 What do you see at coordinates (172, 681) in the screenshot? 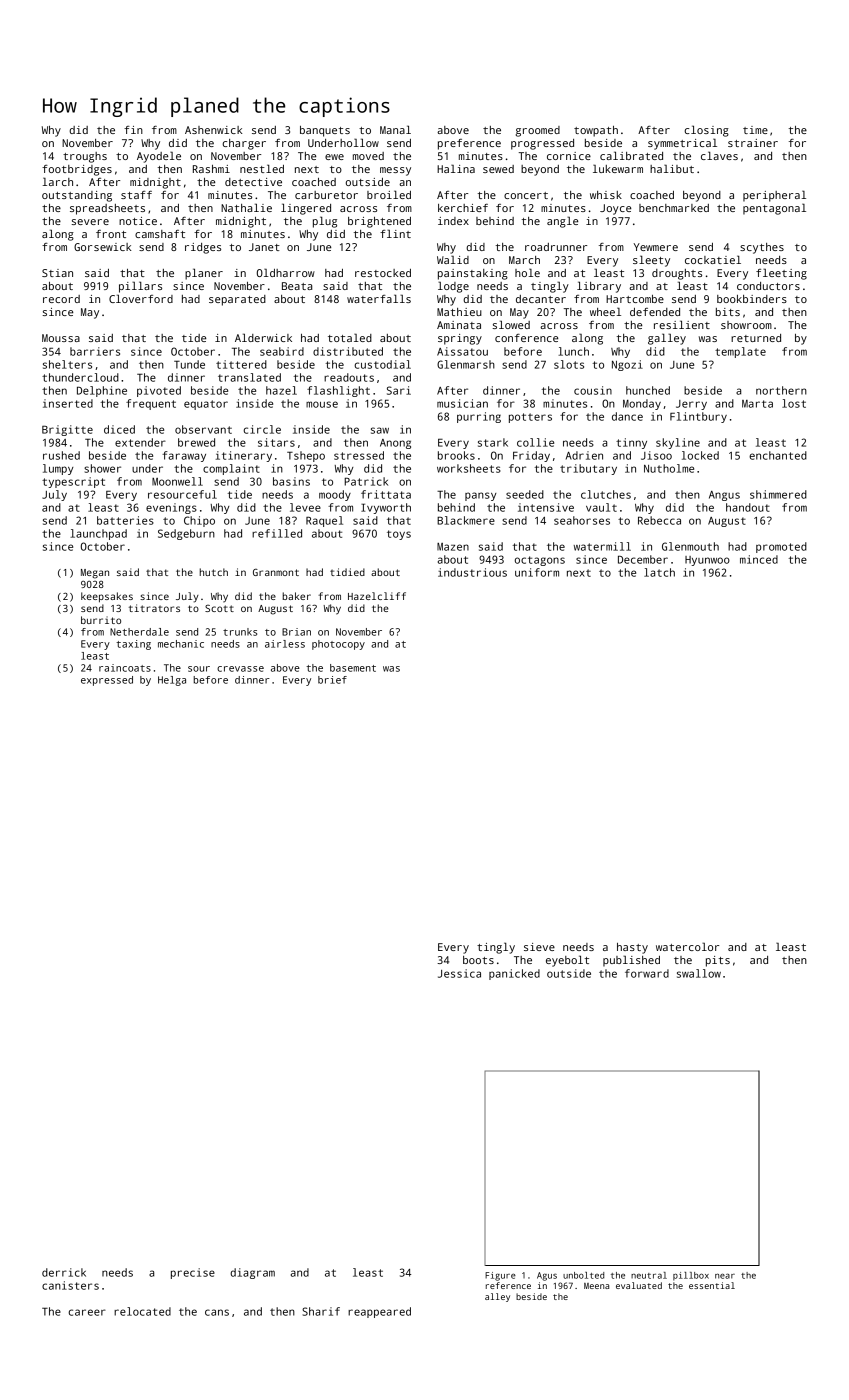
I see `Helga` at bounding box center [172, 681].
